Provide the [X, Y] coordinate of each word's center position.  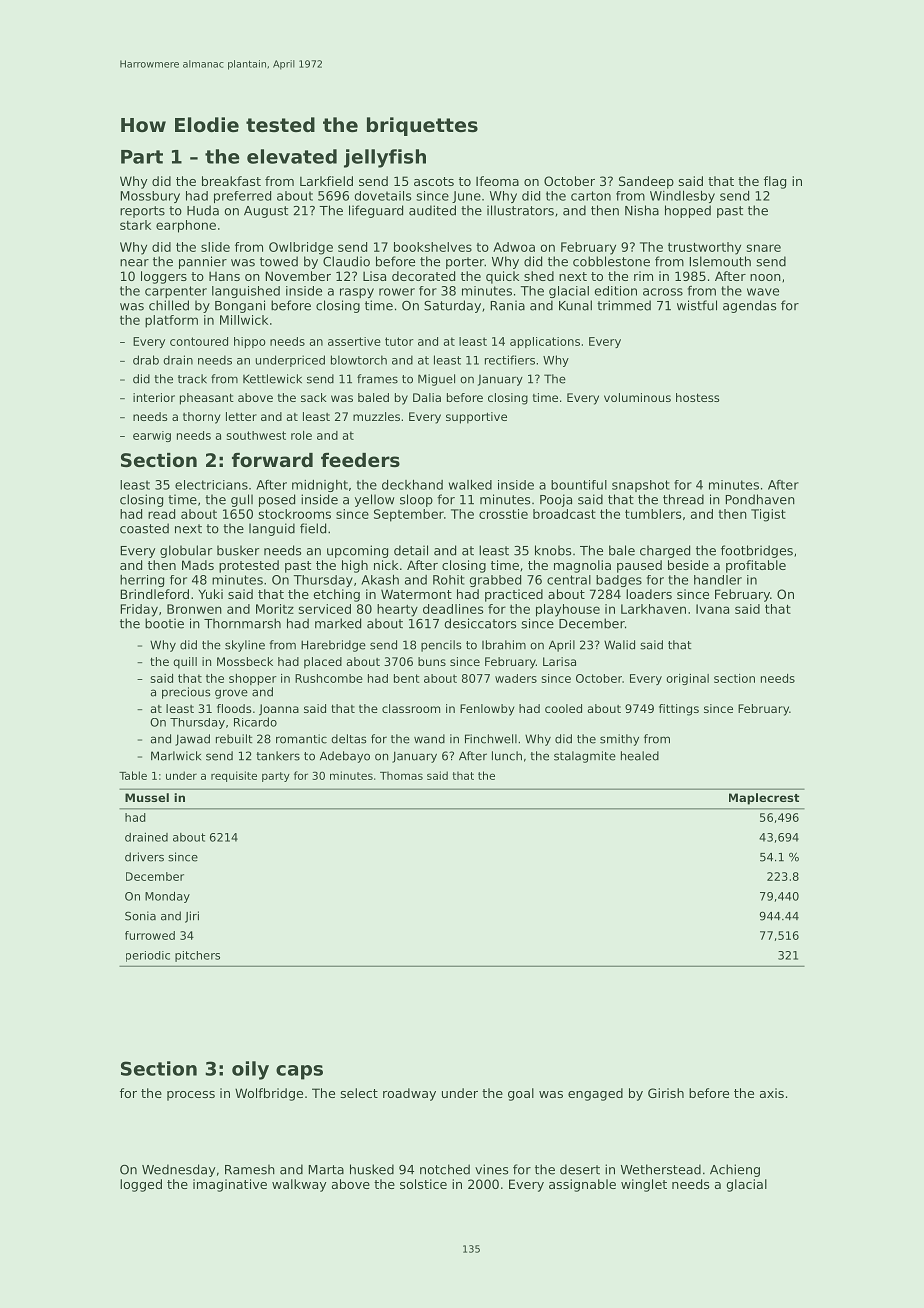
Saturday [452, 306]
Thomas [401, 775]
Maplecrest [764, 799]
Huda [203, 210]
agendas [749, 306]
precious [186, 693]
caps [299, 1072]
